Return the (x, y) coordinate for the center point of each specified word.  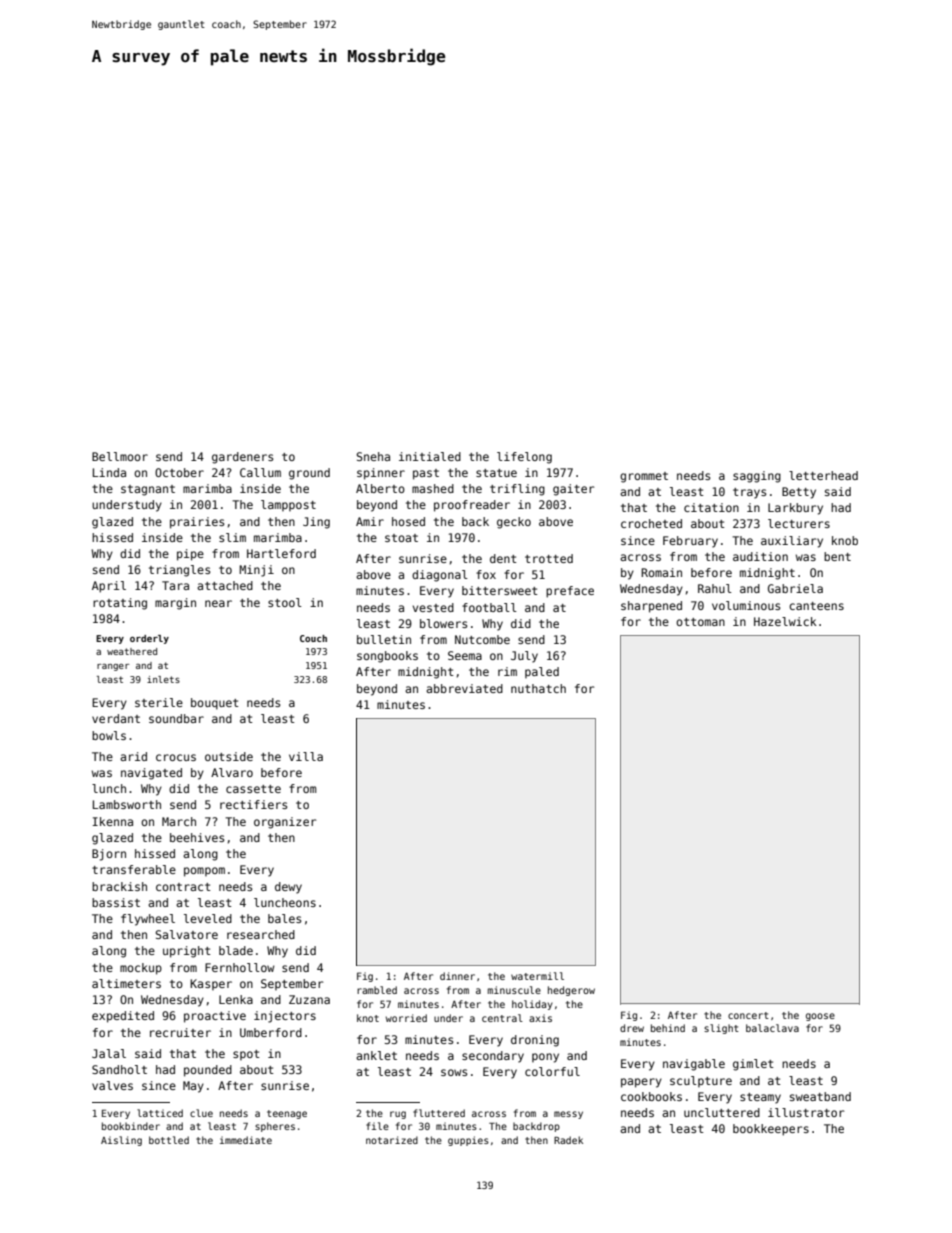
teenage (287, 1114)
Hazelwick (785, 621)
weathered (132, 651)
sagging (757, 477)
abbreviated (464, 688)
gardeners (242, 458)
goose (820, 1017)
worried (406, 1018)
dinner (457, 976)
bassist (116, 902)
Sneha (373, 456)
